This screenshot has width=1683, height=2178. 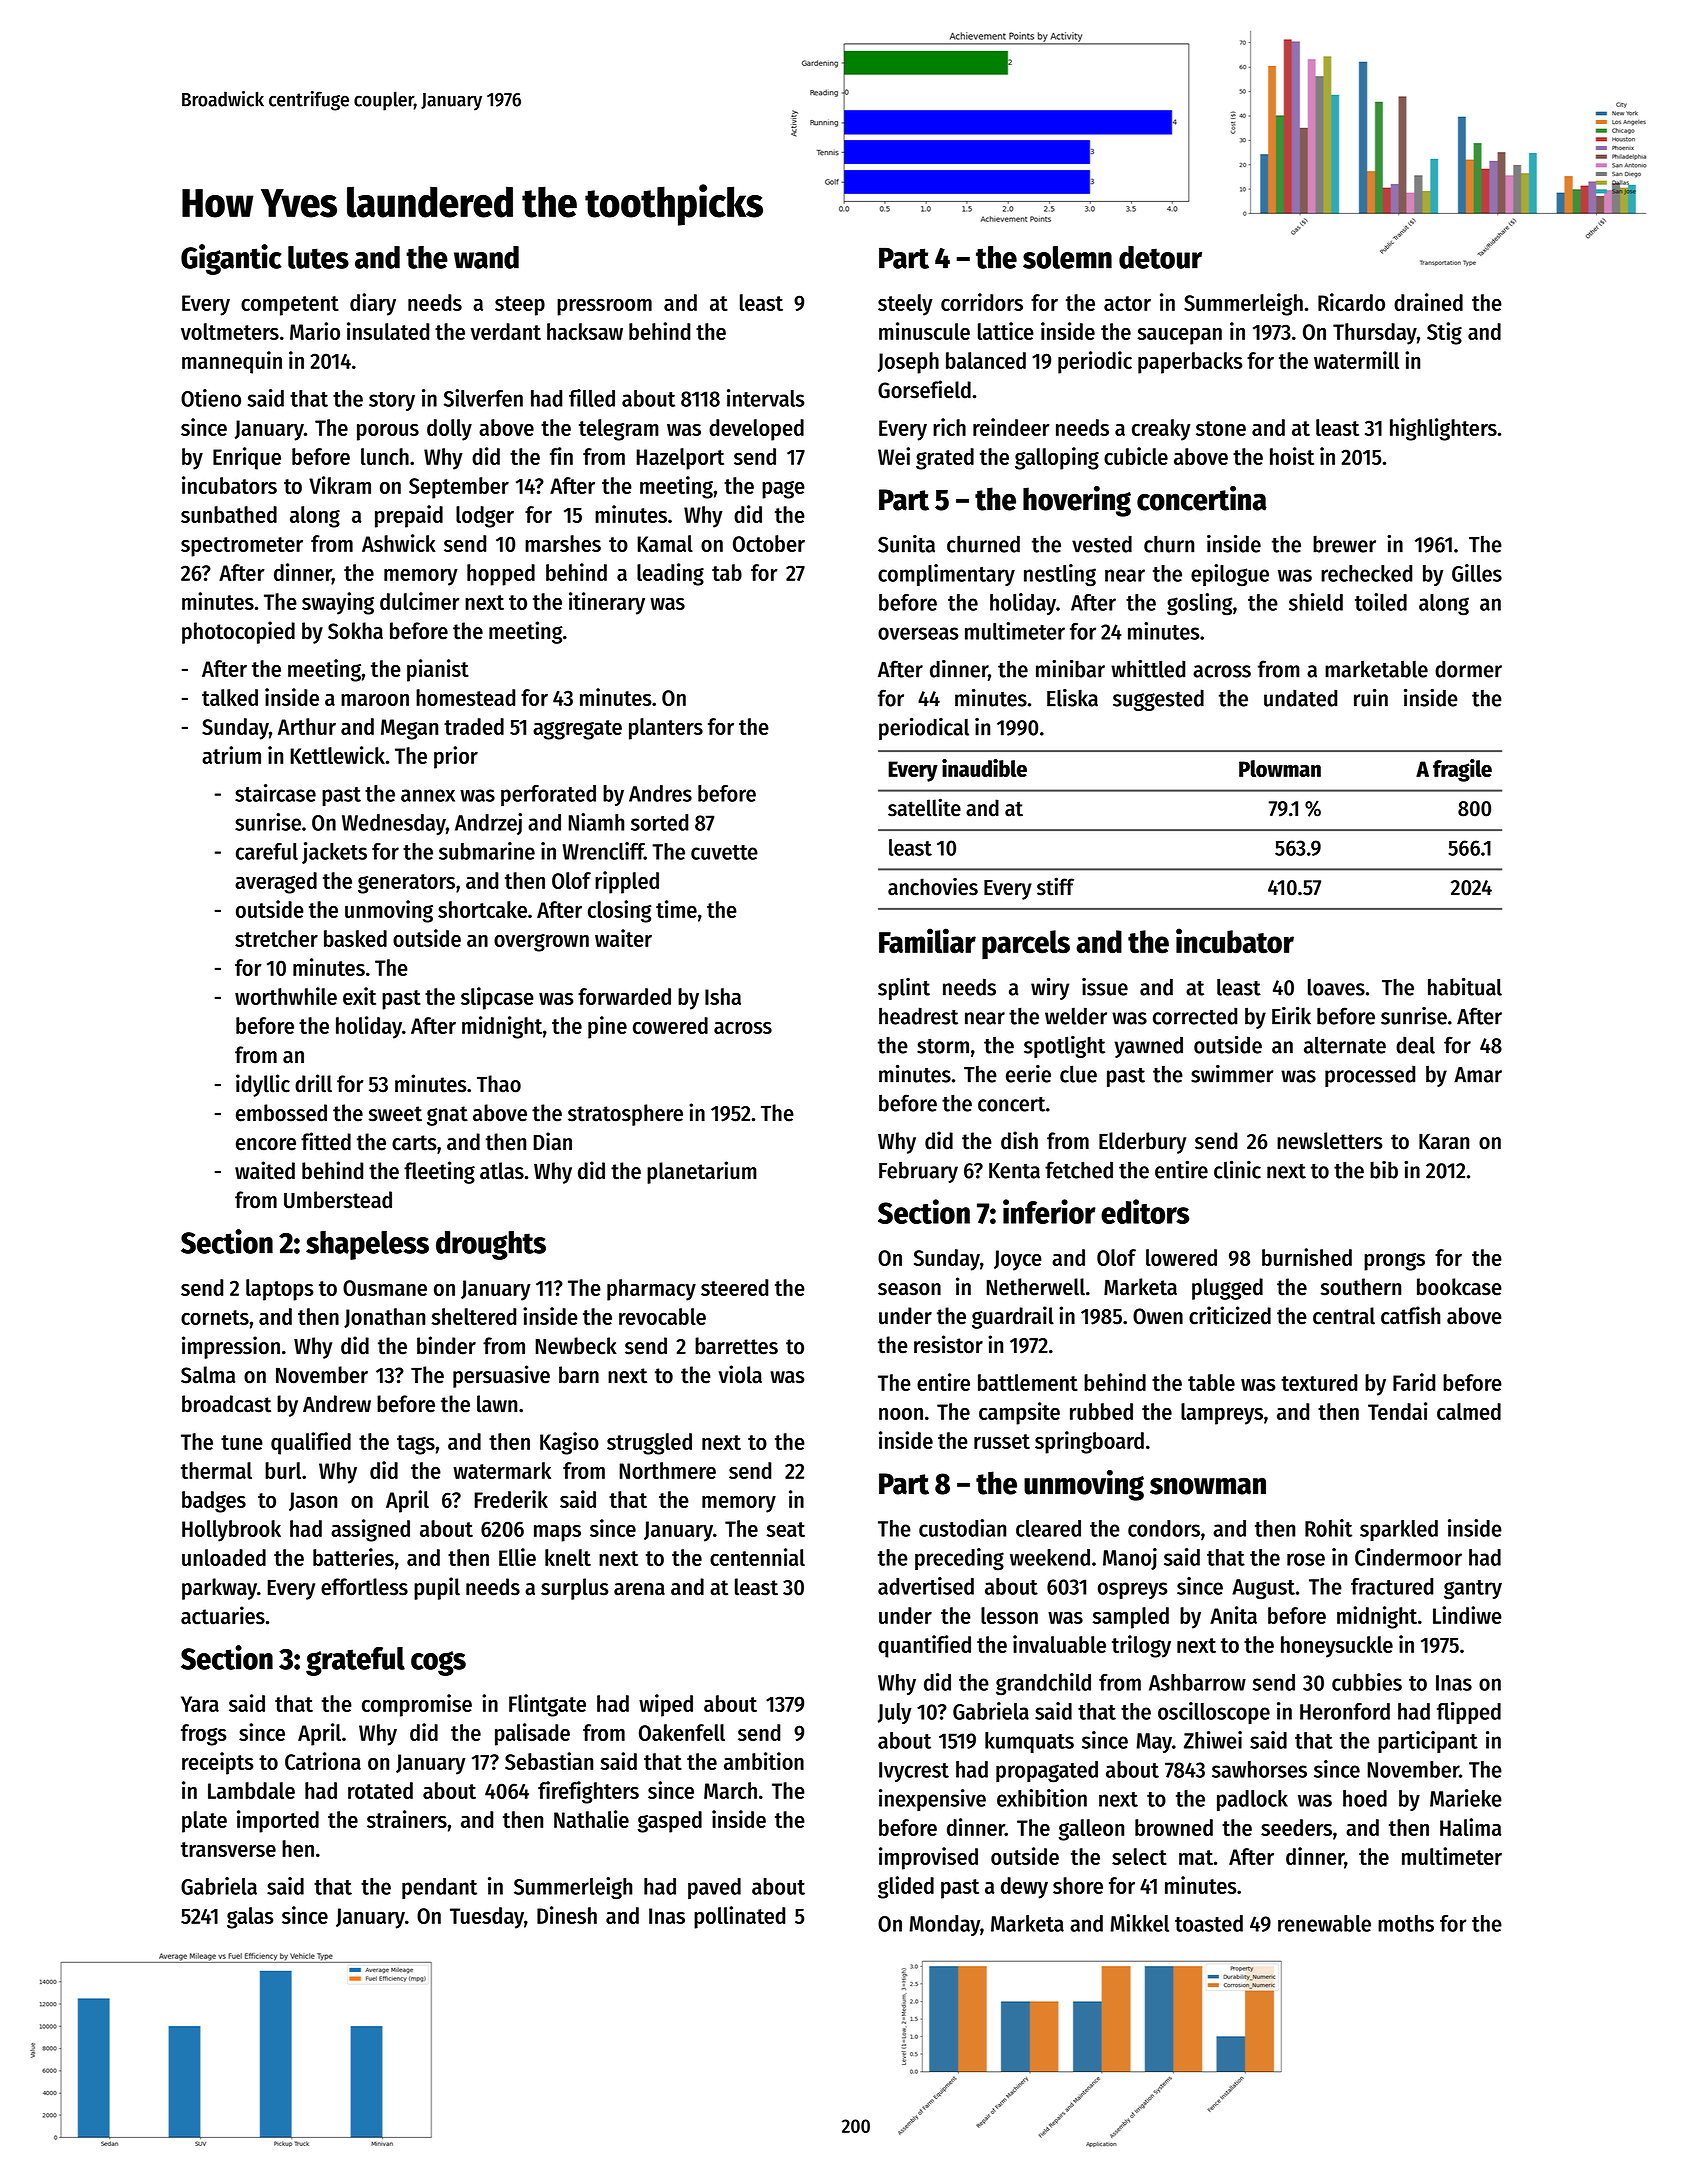 I want to click on steely, so click(x=905, y=305).
